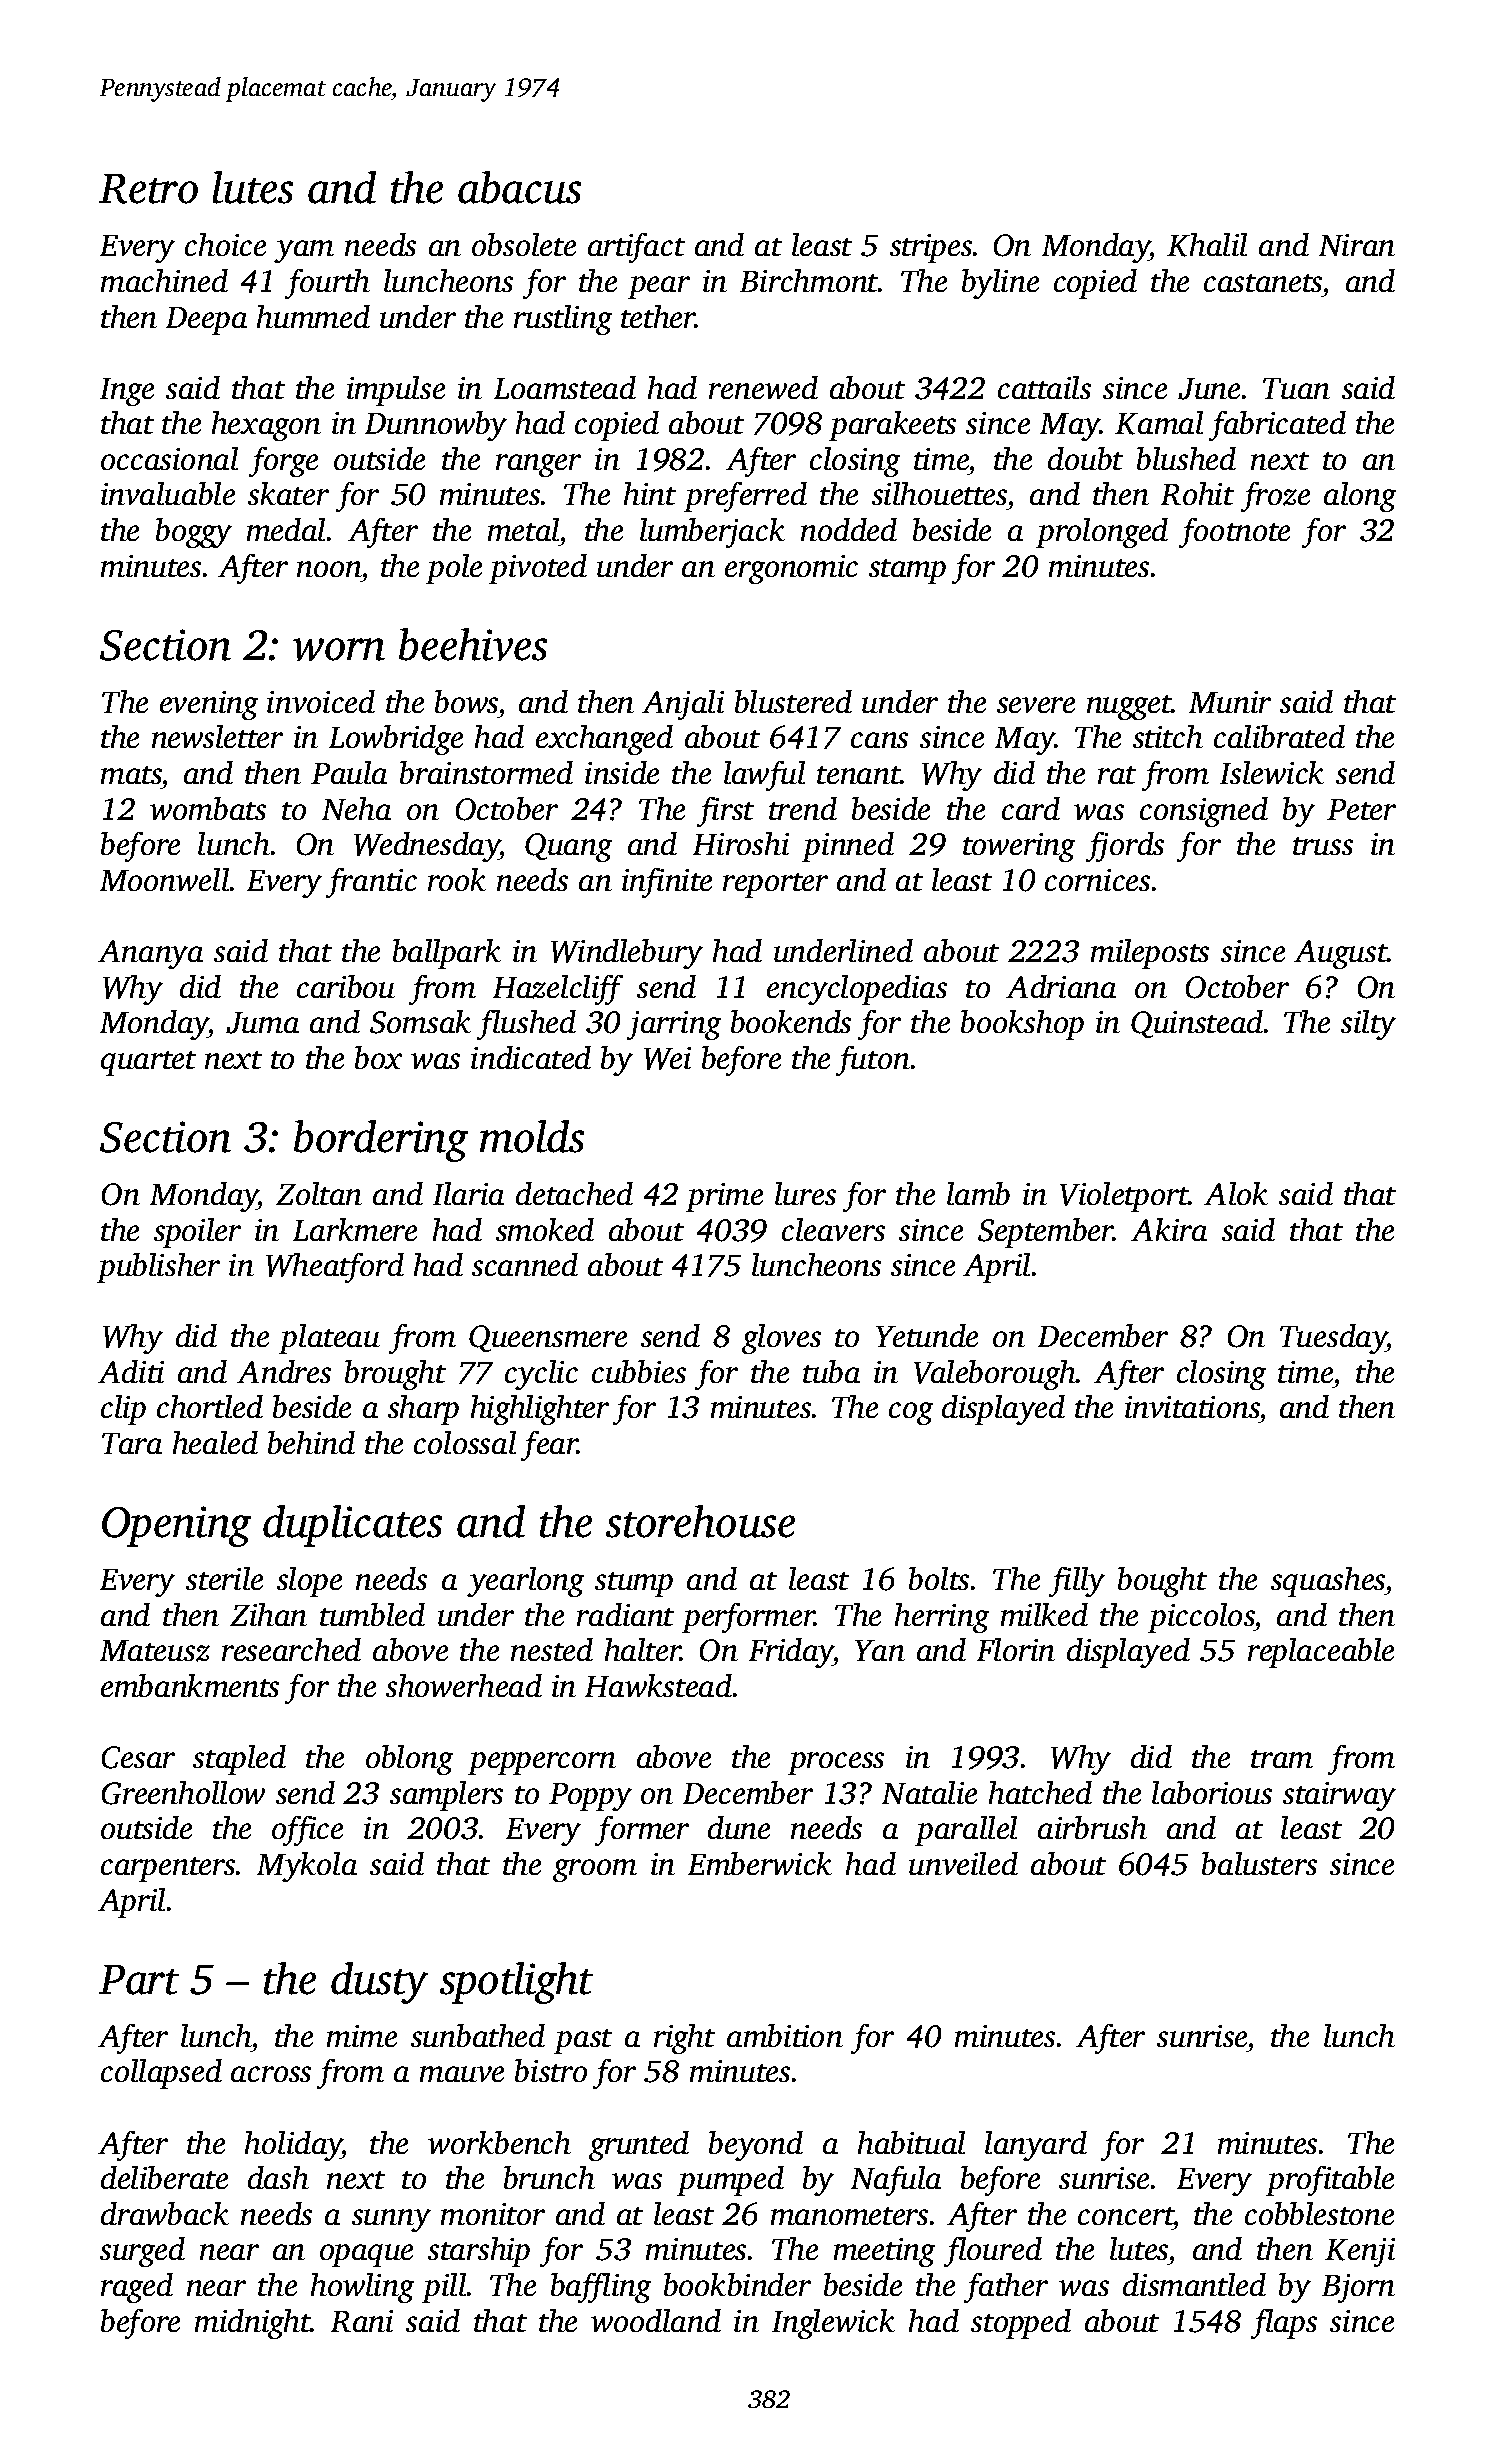  What do you see at coordinates (939, 1578) in the screenshot?
I see `bolts` at bounding box center [939, 1578].
